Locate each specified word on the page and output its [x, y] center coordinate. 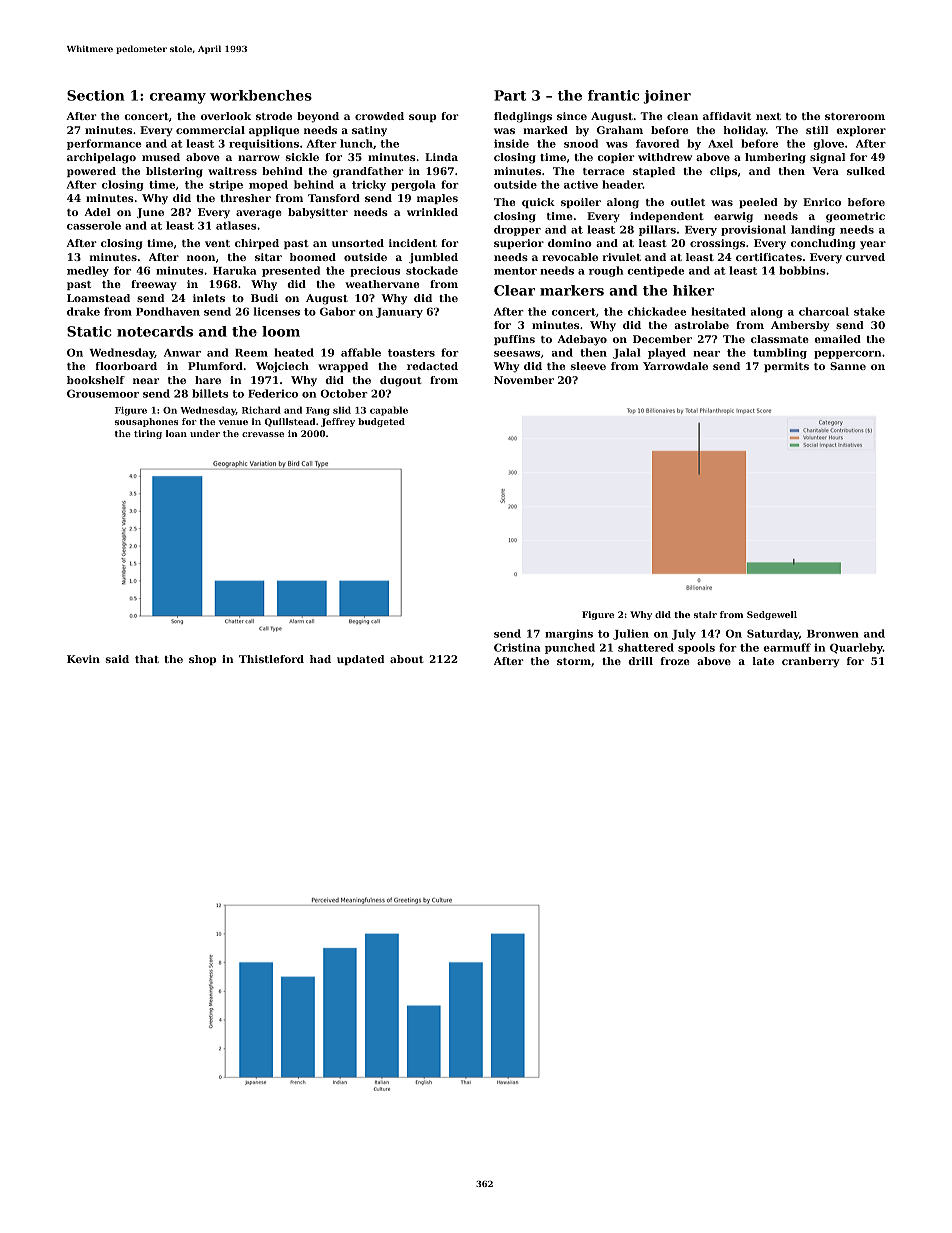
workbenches [261, 95]
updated [360, 660]
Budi [264, 298]
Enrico [822, 202]
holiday [744, 131]
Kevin [83, 659]
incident [413, 243]
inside [511, 143]
